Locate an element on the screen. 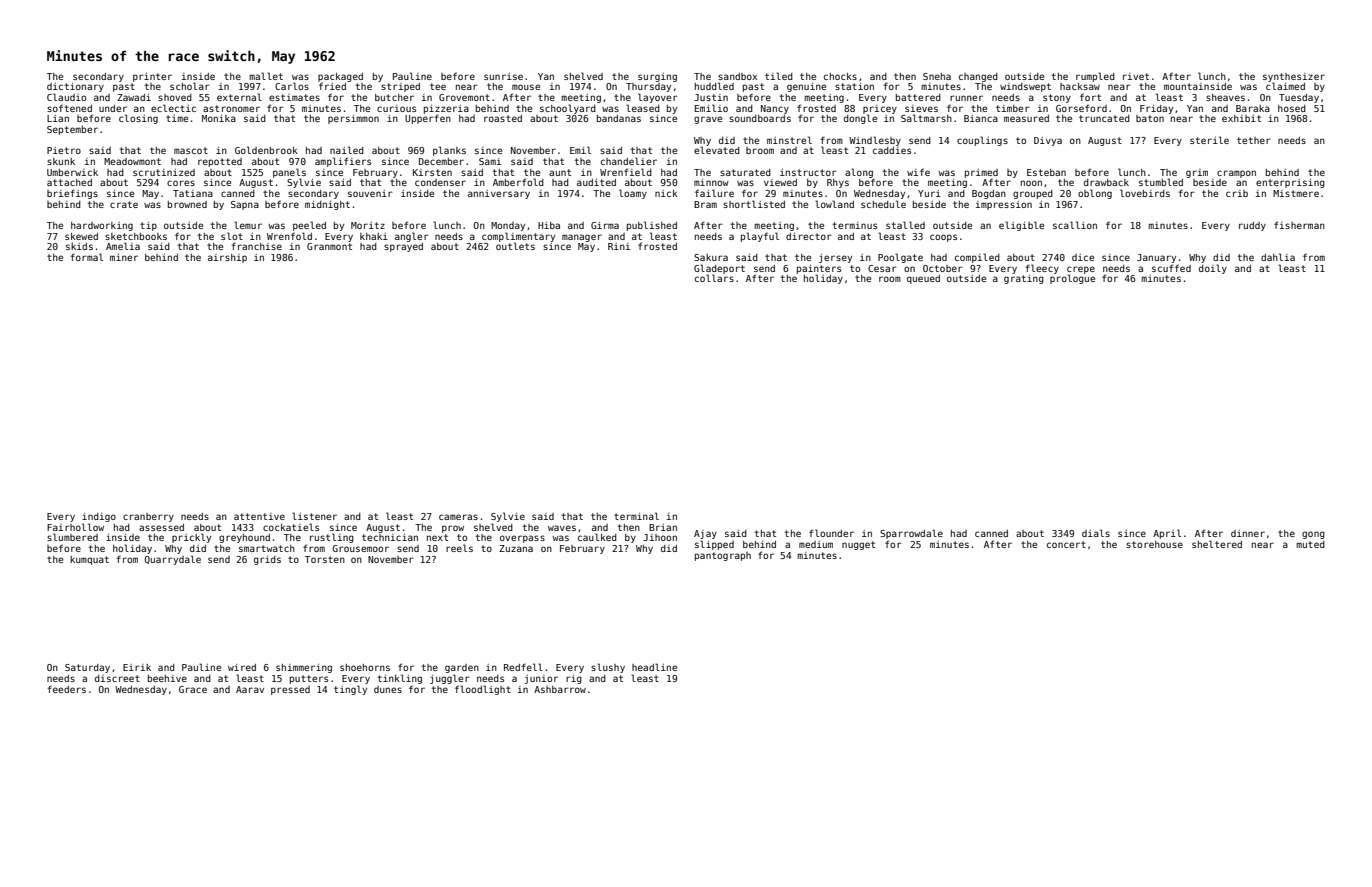 The image size is (1372, 887). shimmering is located at coordinates (304, 668).
